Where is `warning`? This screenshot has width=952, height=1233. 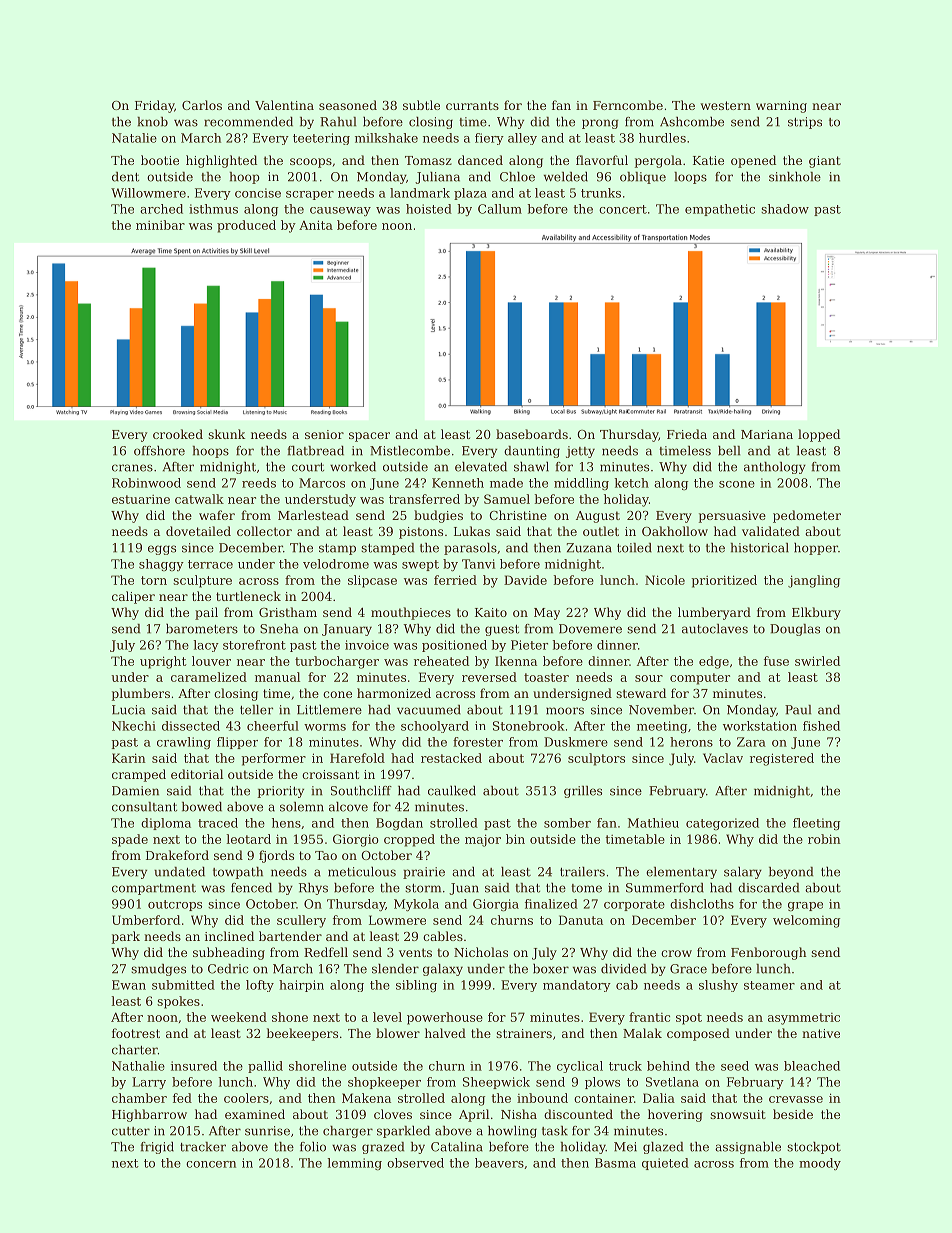
warning is located at coordinates (781, 107).
